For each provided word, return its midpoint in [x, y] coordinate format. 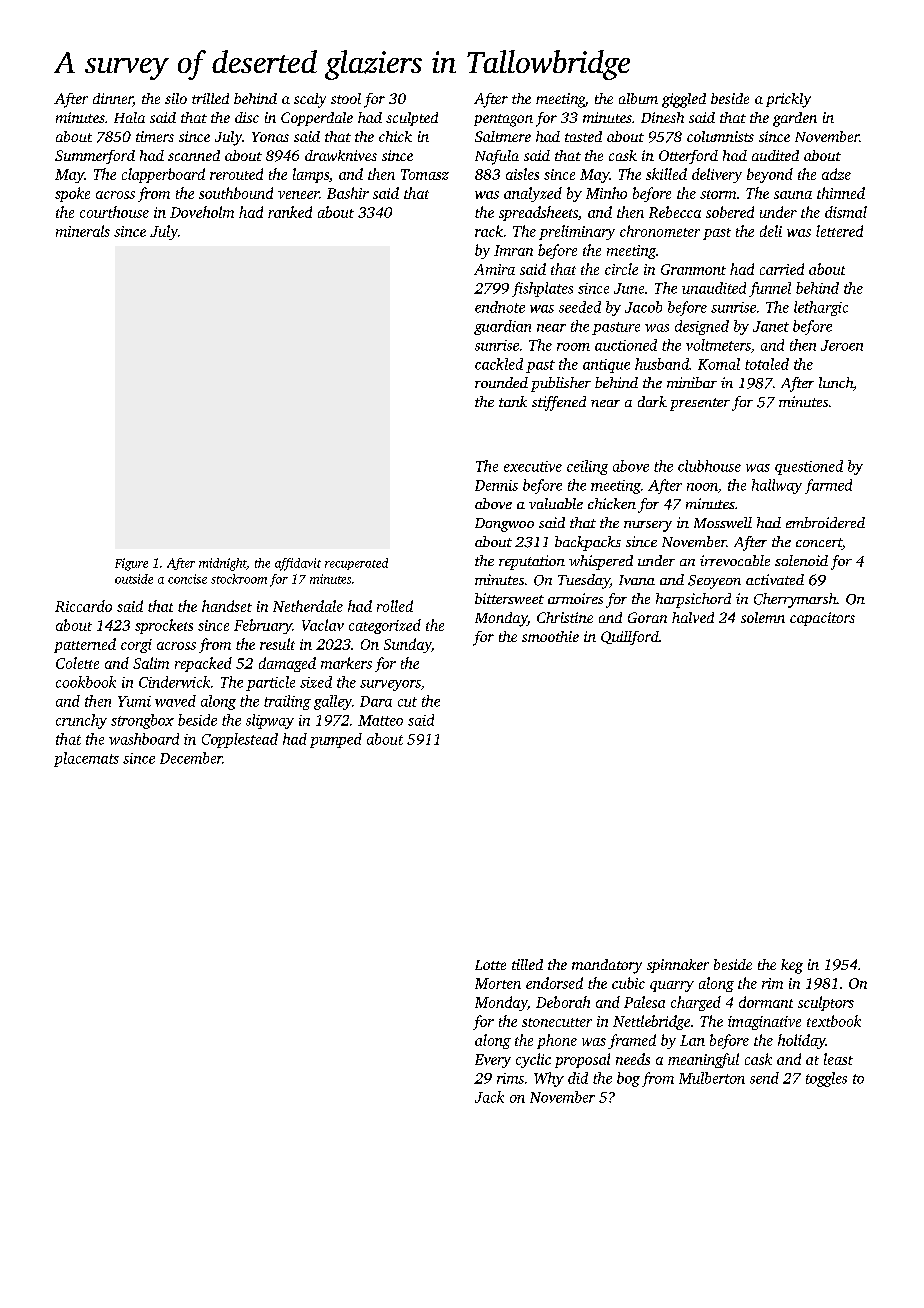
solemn [763, 617]
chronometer [660, 231]
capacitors [822, 619]
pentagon [503, 120]
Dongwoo [504, 525]
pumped [336, 740]
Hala [129, 117]
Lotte [490, 965]
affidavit [298, 564]
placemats [86, 759]
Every [493, 1061]
